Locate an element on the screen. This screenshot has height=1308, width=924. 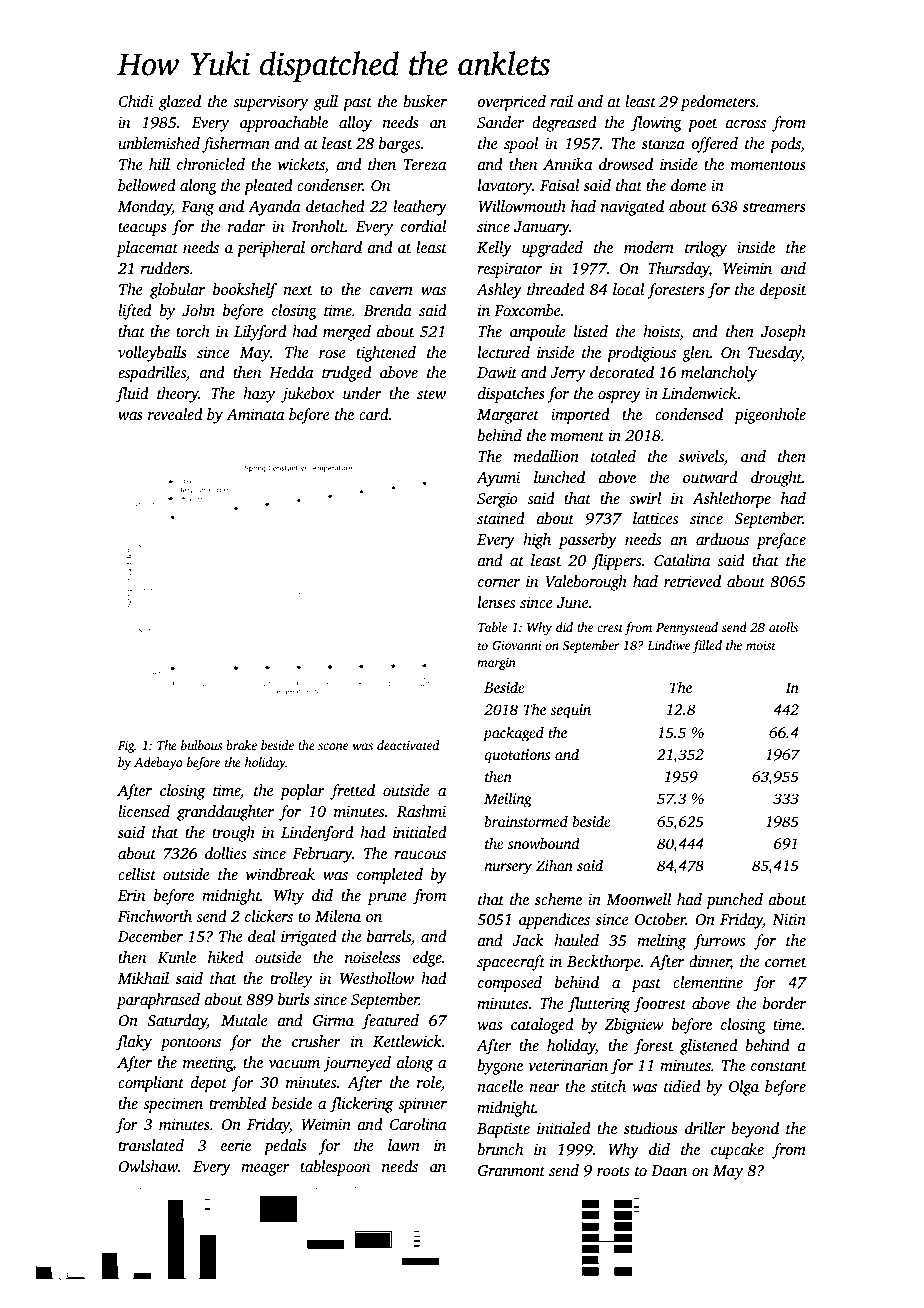
packaged is located at coordinates (513, 734).
